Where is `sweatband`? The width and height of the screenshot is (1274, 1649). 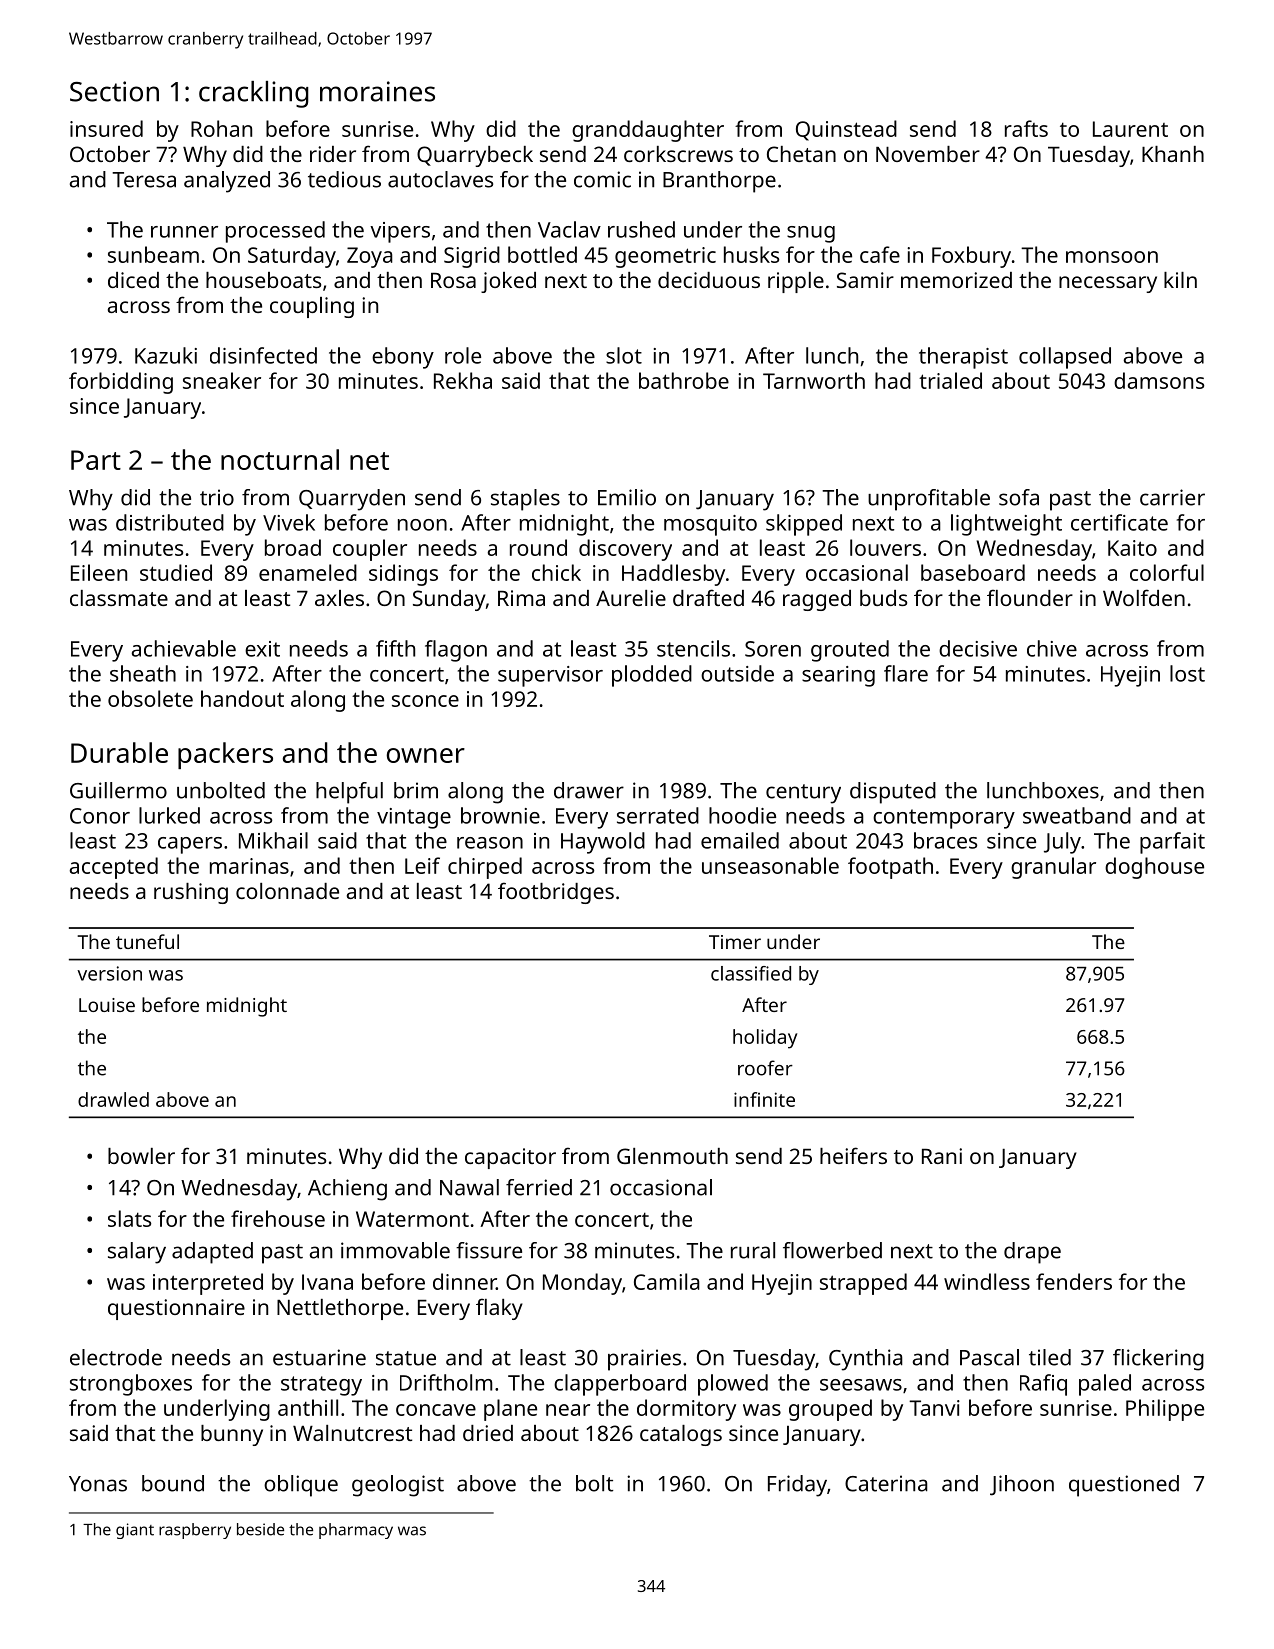
sweatband is located at coordinates (1077, 815).
